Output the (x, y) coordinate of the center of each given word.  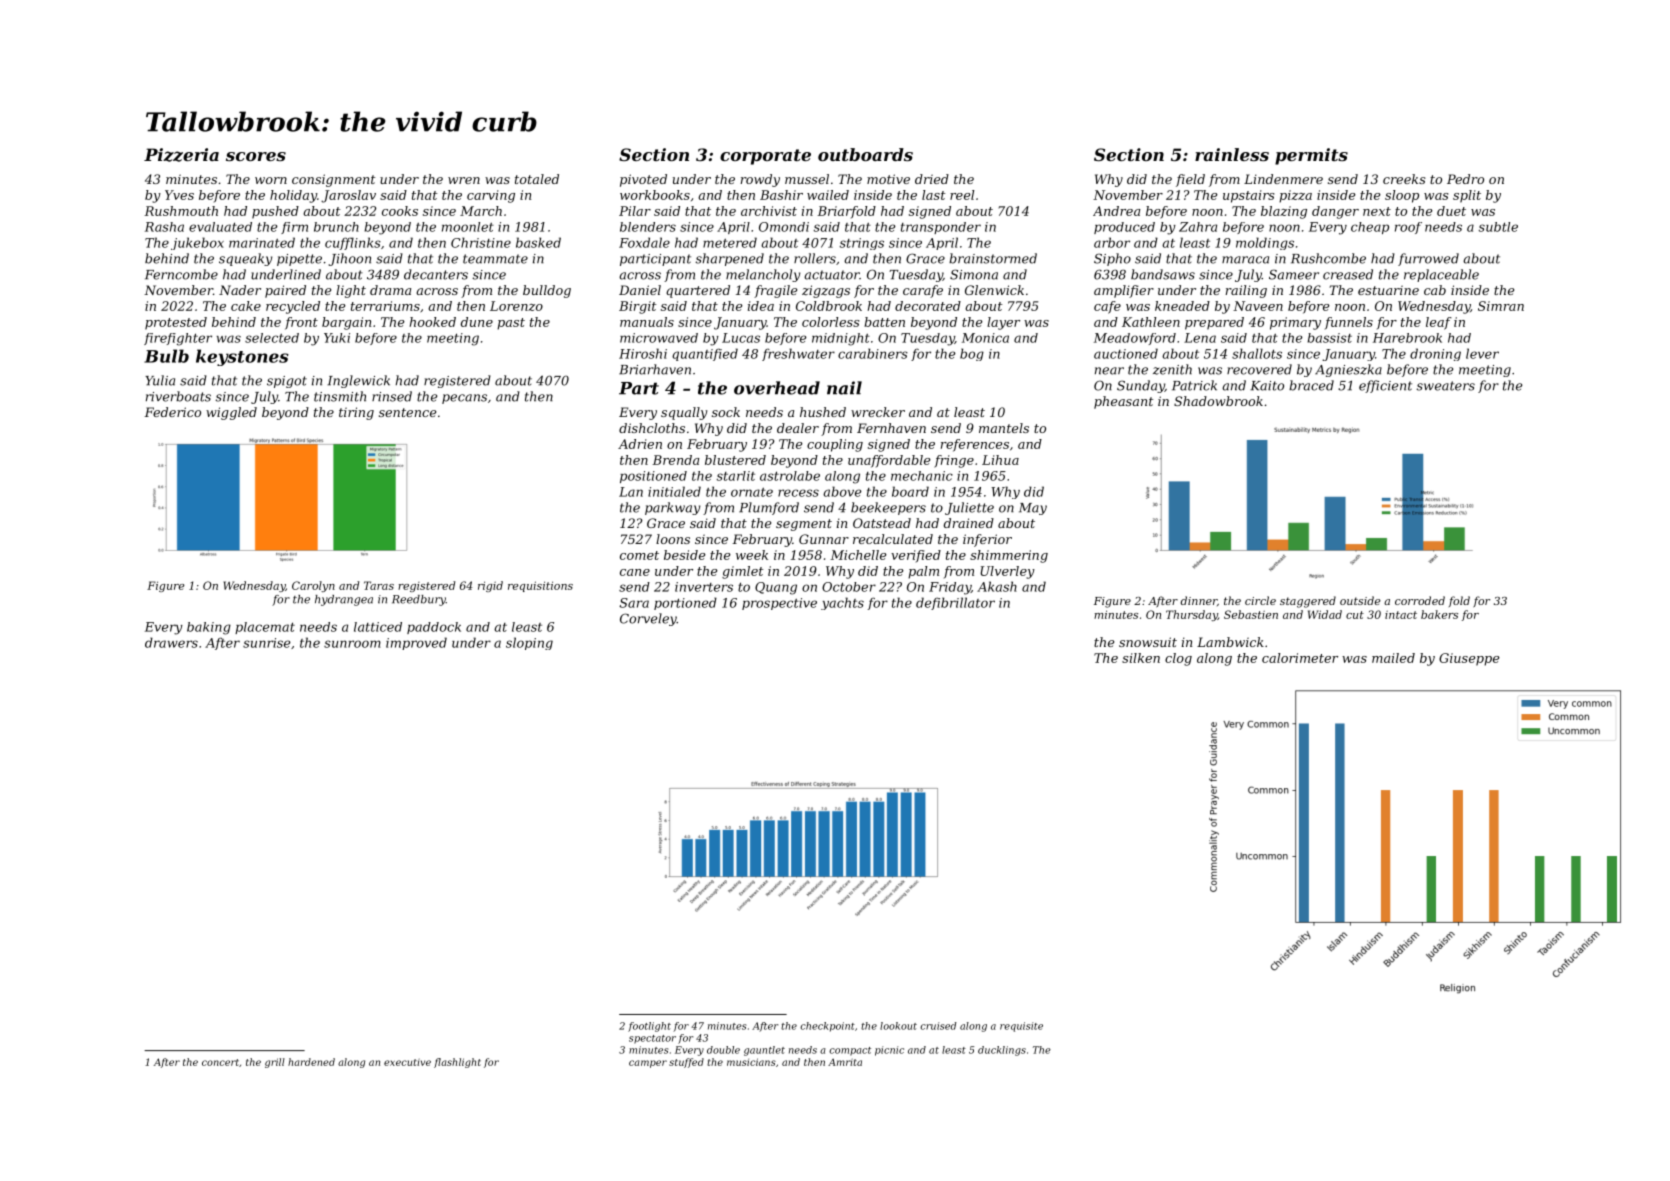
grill (275, 1063)
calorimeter (1300, 658)
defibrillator (955, 603)
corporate (765, 157)
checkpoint (827, 1027)
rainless (1232, 154)
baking (209, 628)
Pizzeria (181, 155)
